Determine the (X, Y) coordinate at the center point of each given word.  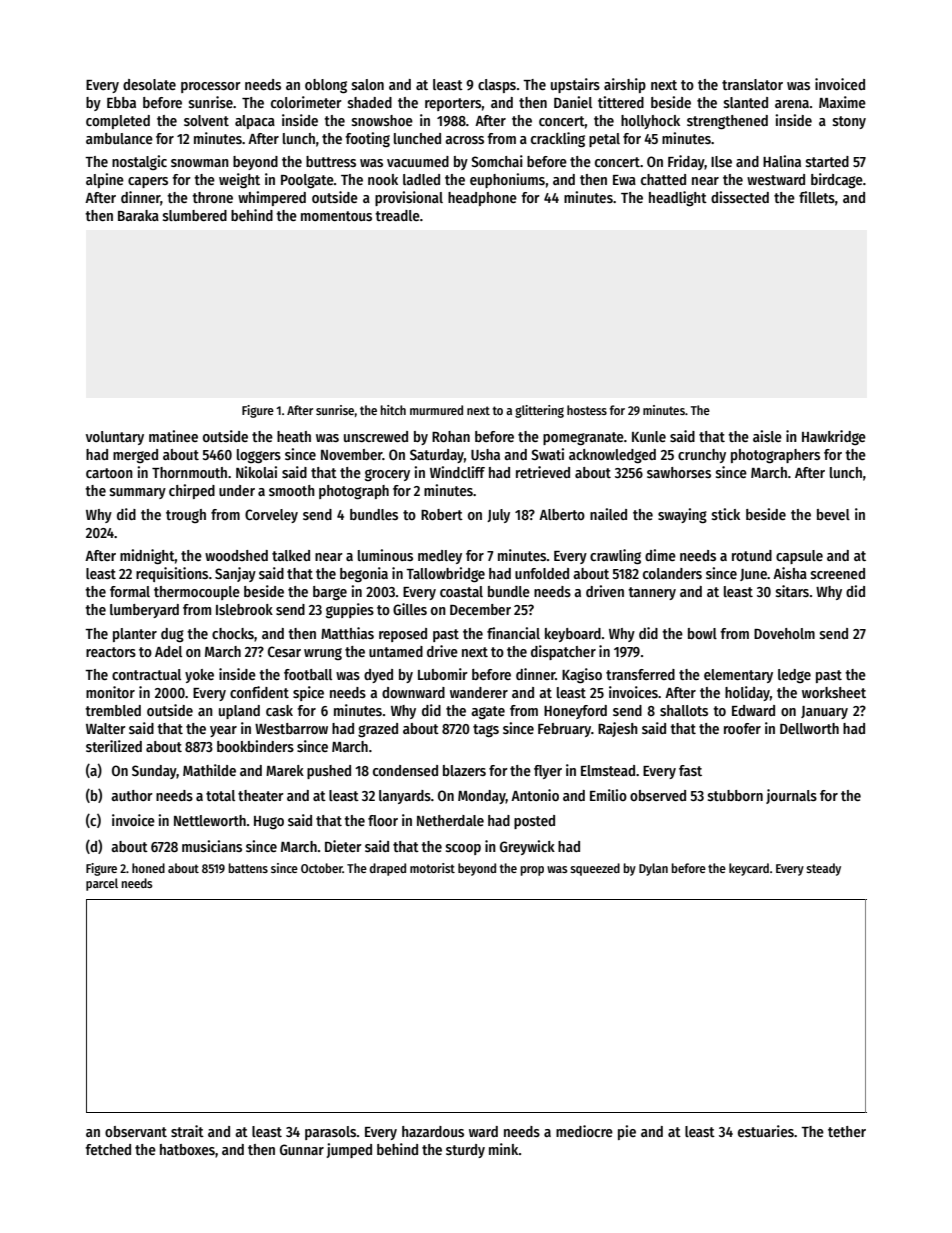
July (498, 516)
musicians (212, 846)
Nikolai (256, 472)
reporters (453, 104)
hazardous (433, 1131)
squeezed (595, 869)
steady (823, 869)
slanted (746, 102)
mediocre (584, 1131)
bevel (833, 514)
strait (187, 1131)
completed (118, 122)
